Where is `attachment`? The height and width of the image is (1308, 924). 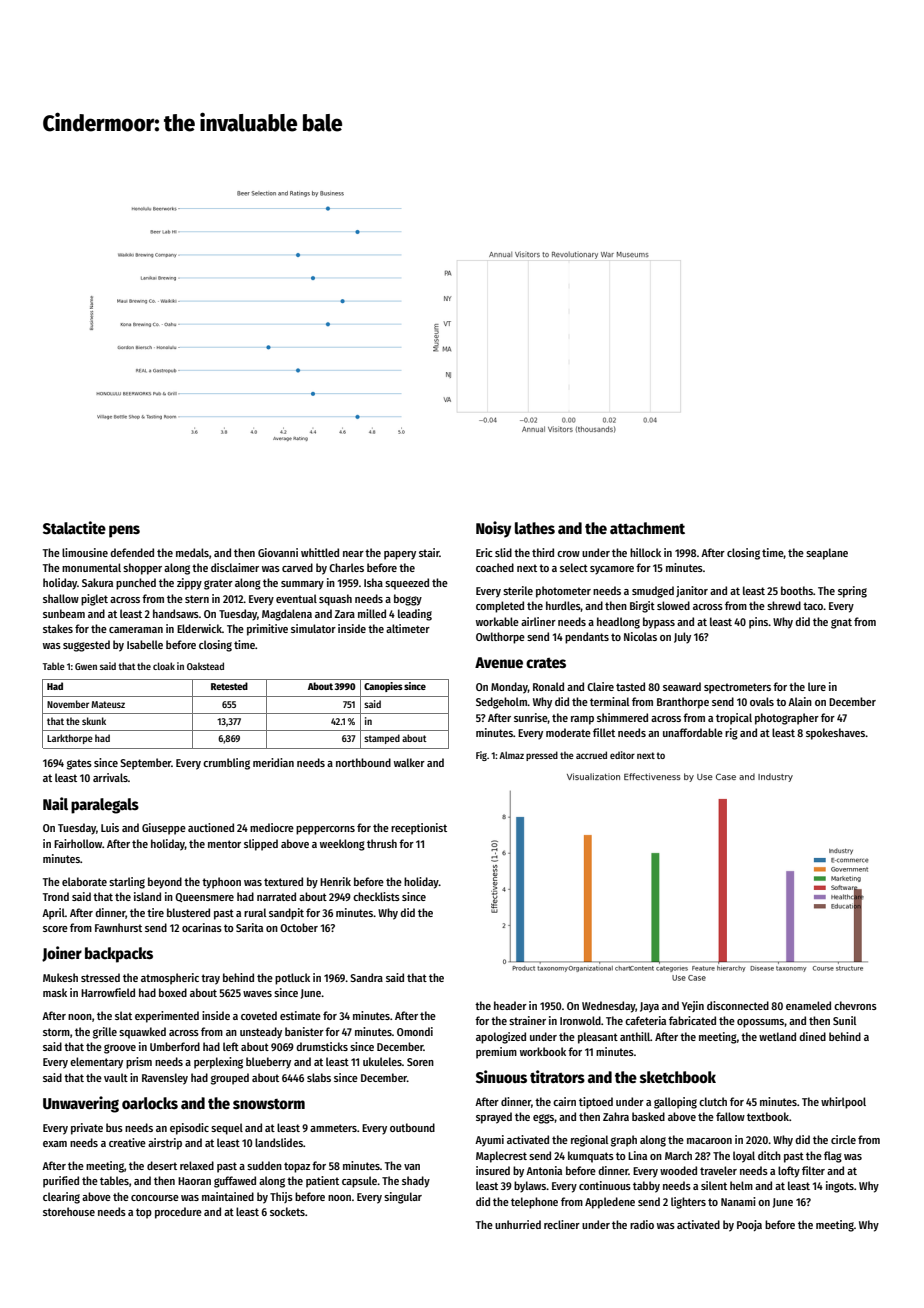 attachment is located at coordinates (647, 528).
